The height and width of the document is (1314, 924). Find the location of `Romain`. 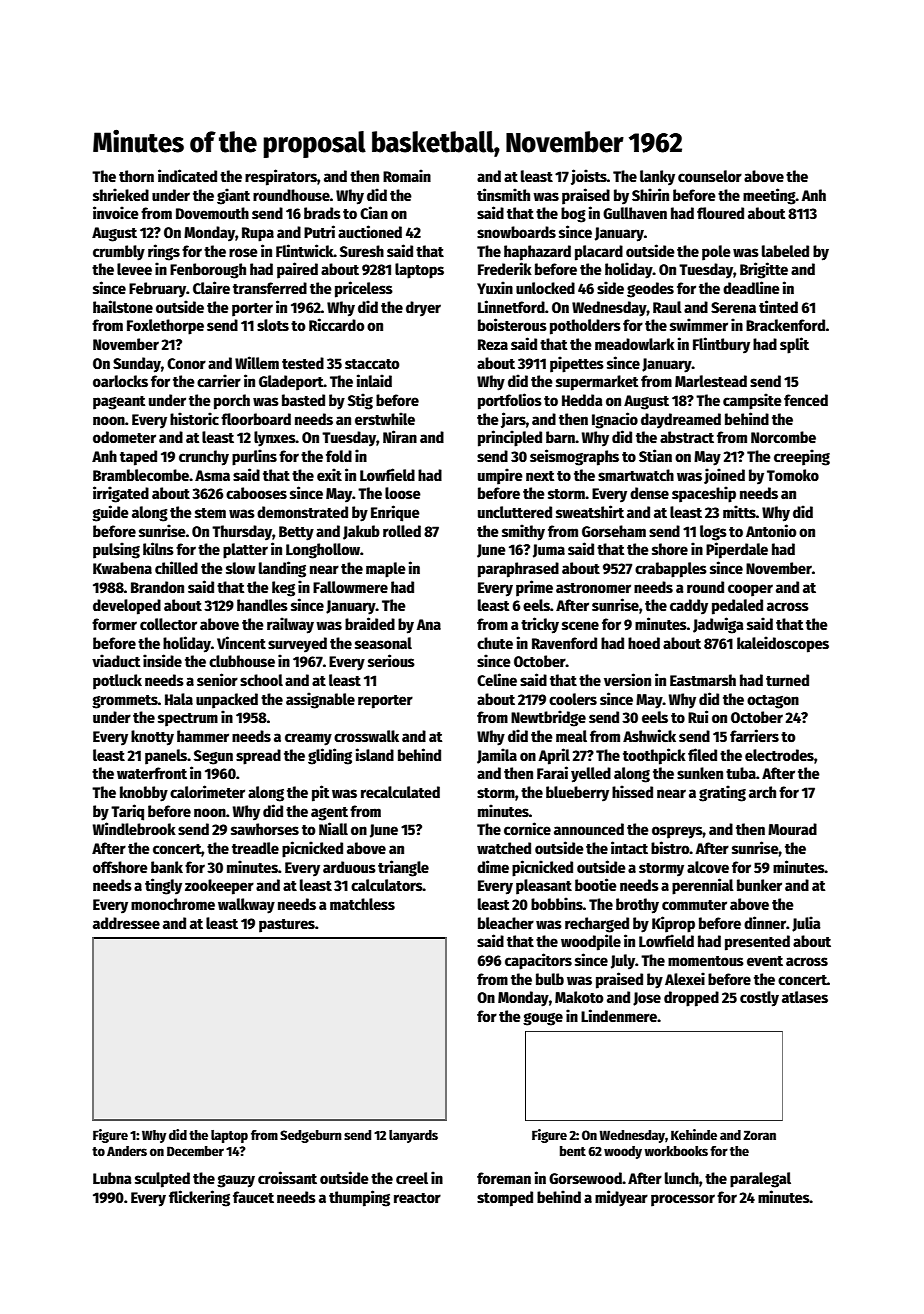

Romain is located at coordinates (407, 175).
